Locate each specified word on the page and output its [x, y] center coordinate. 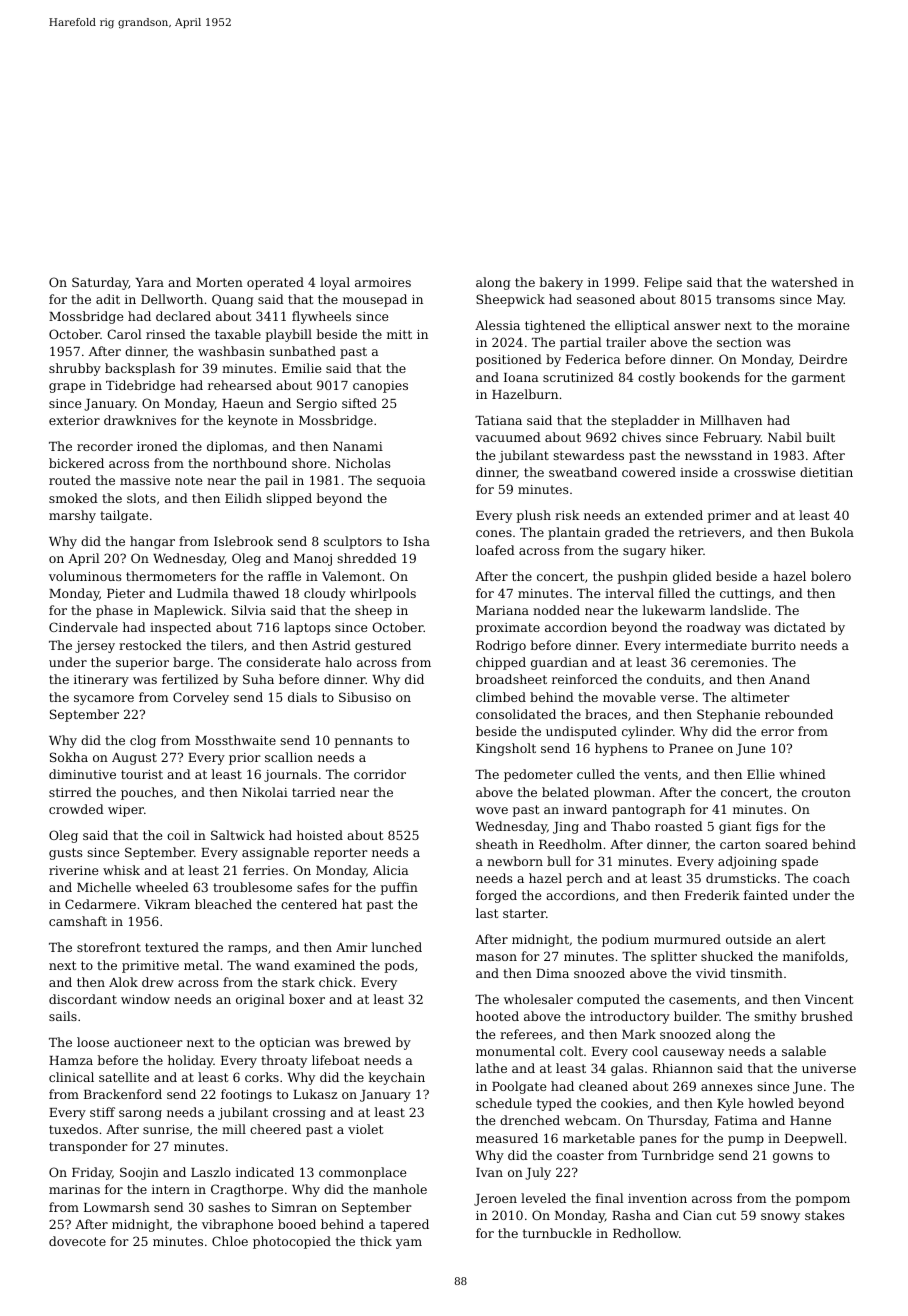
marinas [74, 1189]
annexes [727, 1087]
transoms [745, 299]
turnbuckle [557, 1233]
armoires [383, 282]
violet [365, 1129]
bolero [831, 576]
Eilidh [243, 498]
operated [275, 283]
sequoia [401, 482]
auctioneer [148, 1042]
